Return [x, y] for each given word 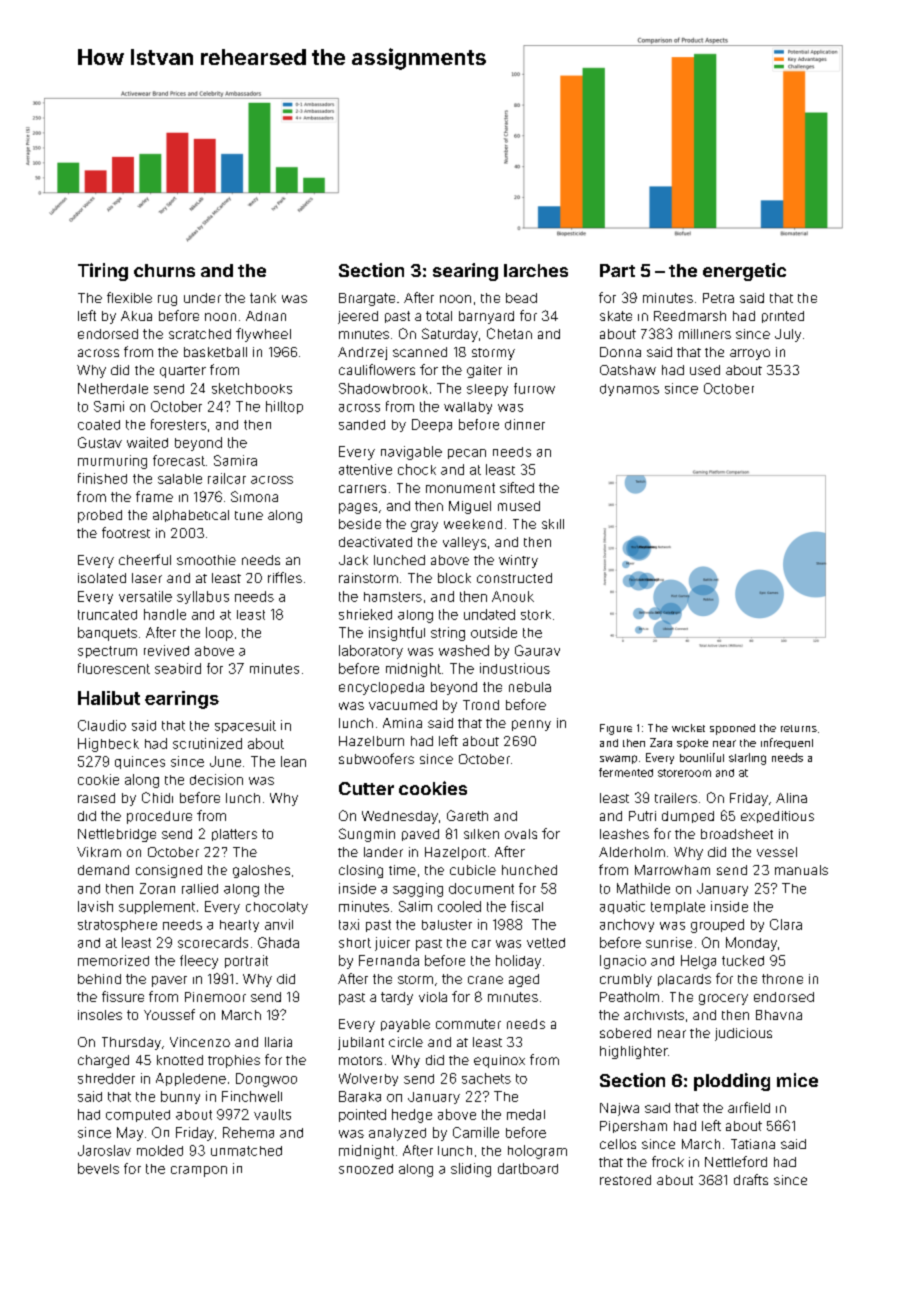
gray [424, 526]
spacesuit [245, 726]
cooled [459, 906]
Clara [786, 924]
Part [617, 270]
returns [799, 728]
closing [361, 871]
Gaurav [537, 650]
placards [684, 980]
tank [263, 298]
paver [169, 981]
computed [138, 1116]
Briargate [367, 299]
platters [234, 835]
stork [536, 615]
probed [100, 516]
